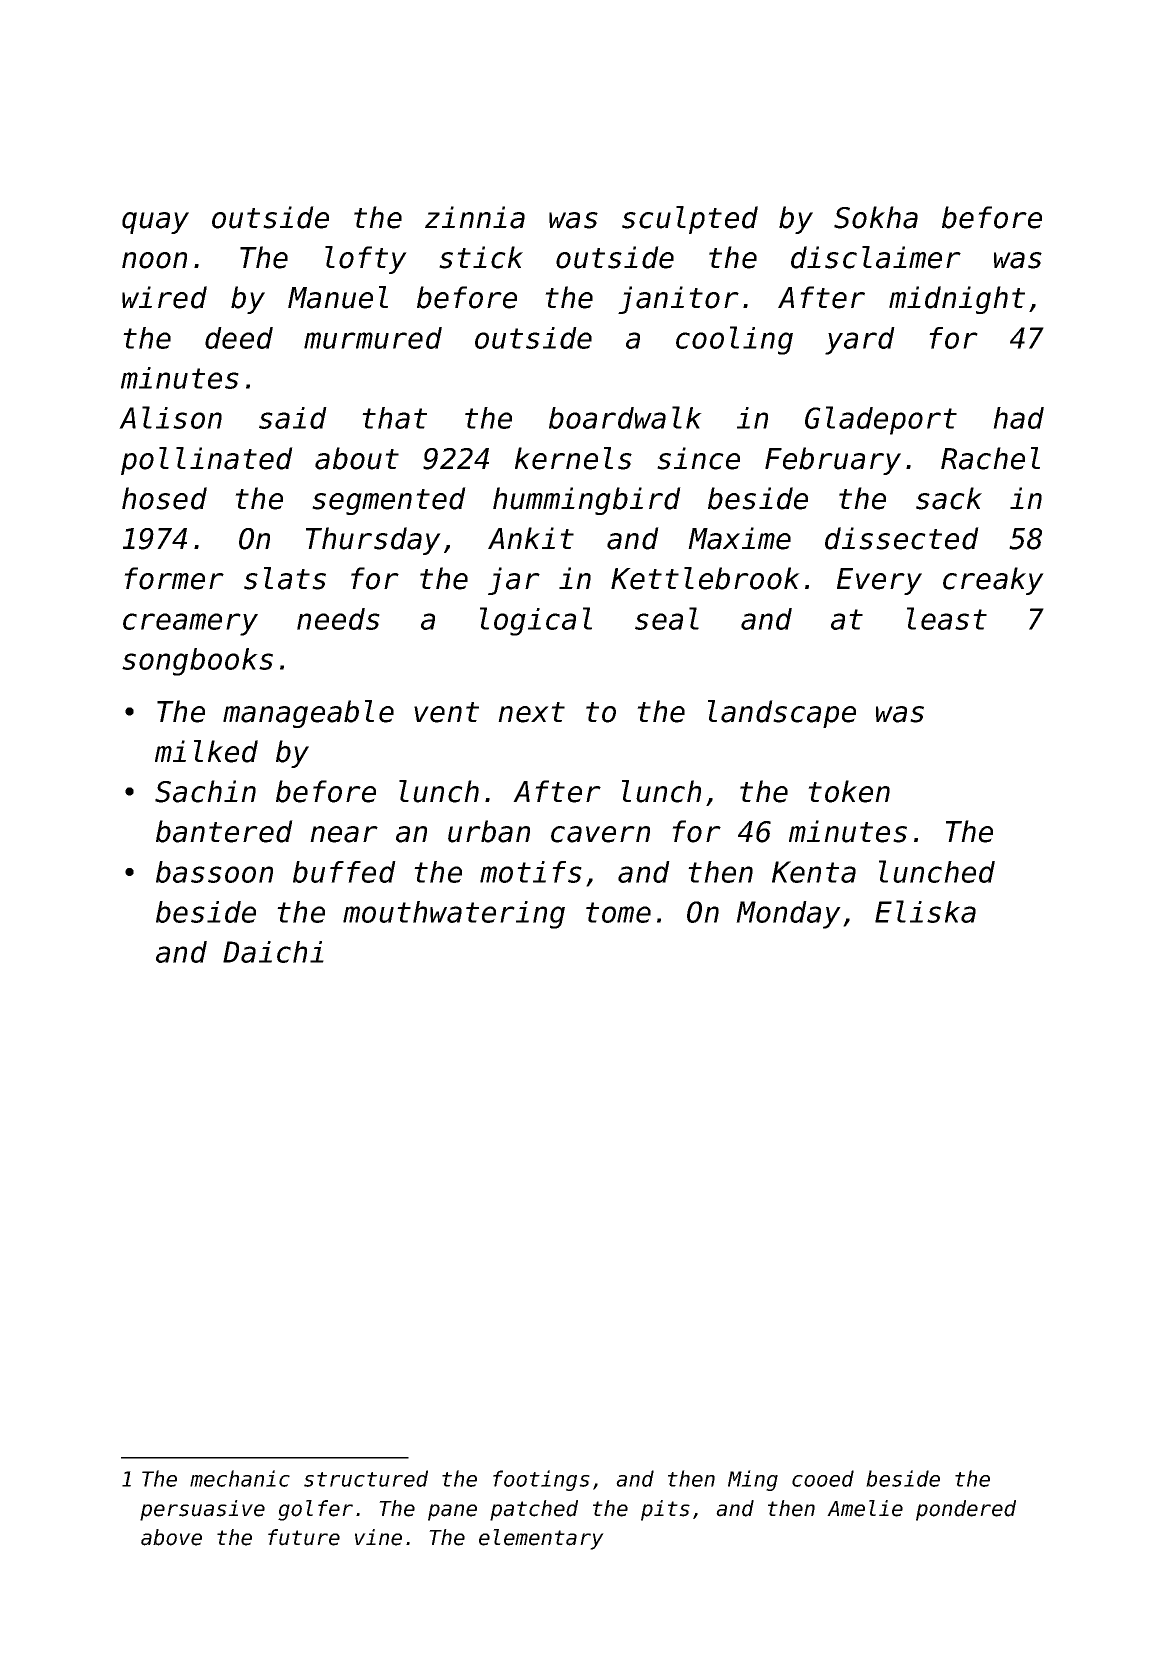 The image size is (1165, 1654). I want to click on buffed, so click(344, 872).
